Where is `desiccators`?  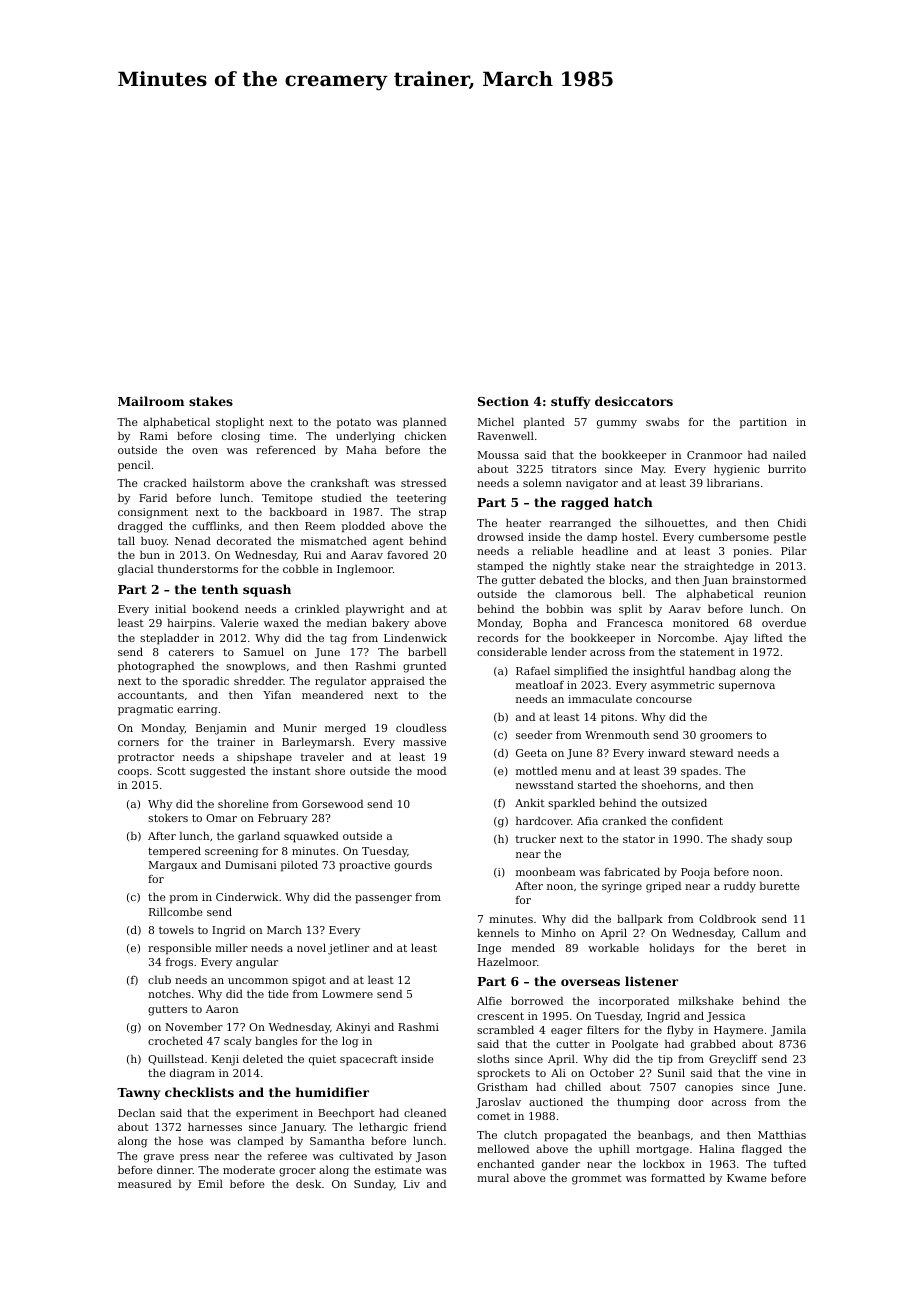 desiccators is located at coordinates (634, 401).
